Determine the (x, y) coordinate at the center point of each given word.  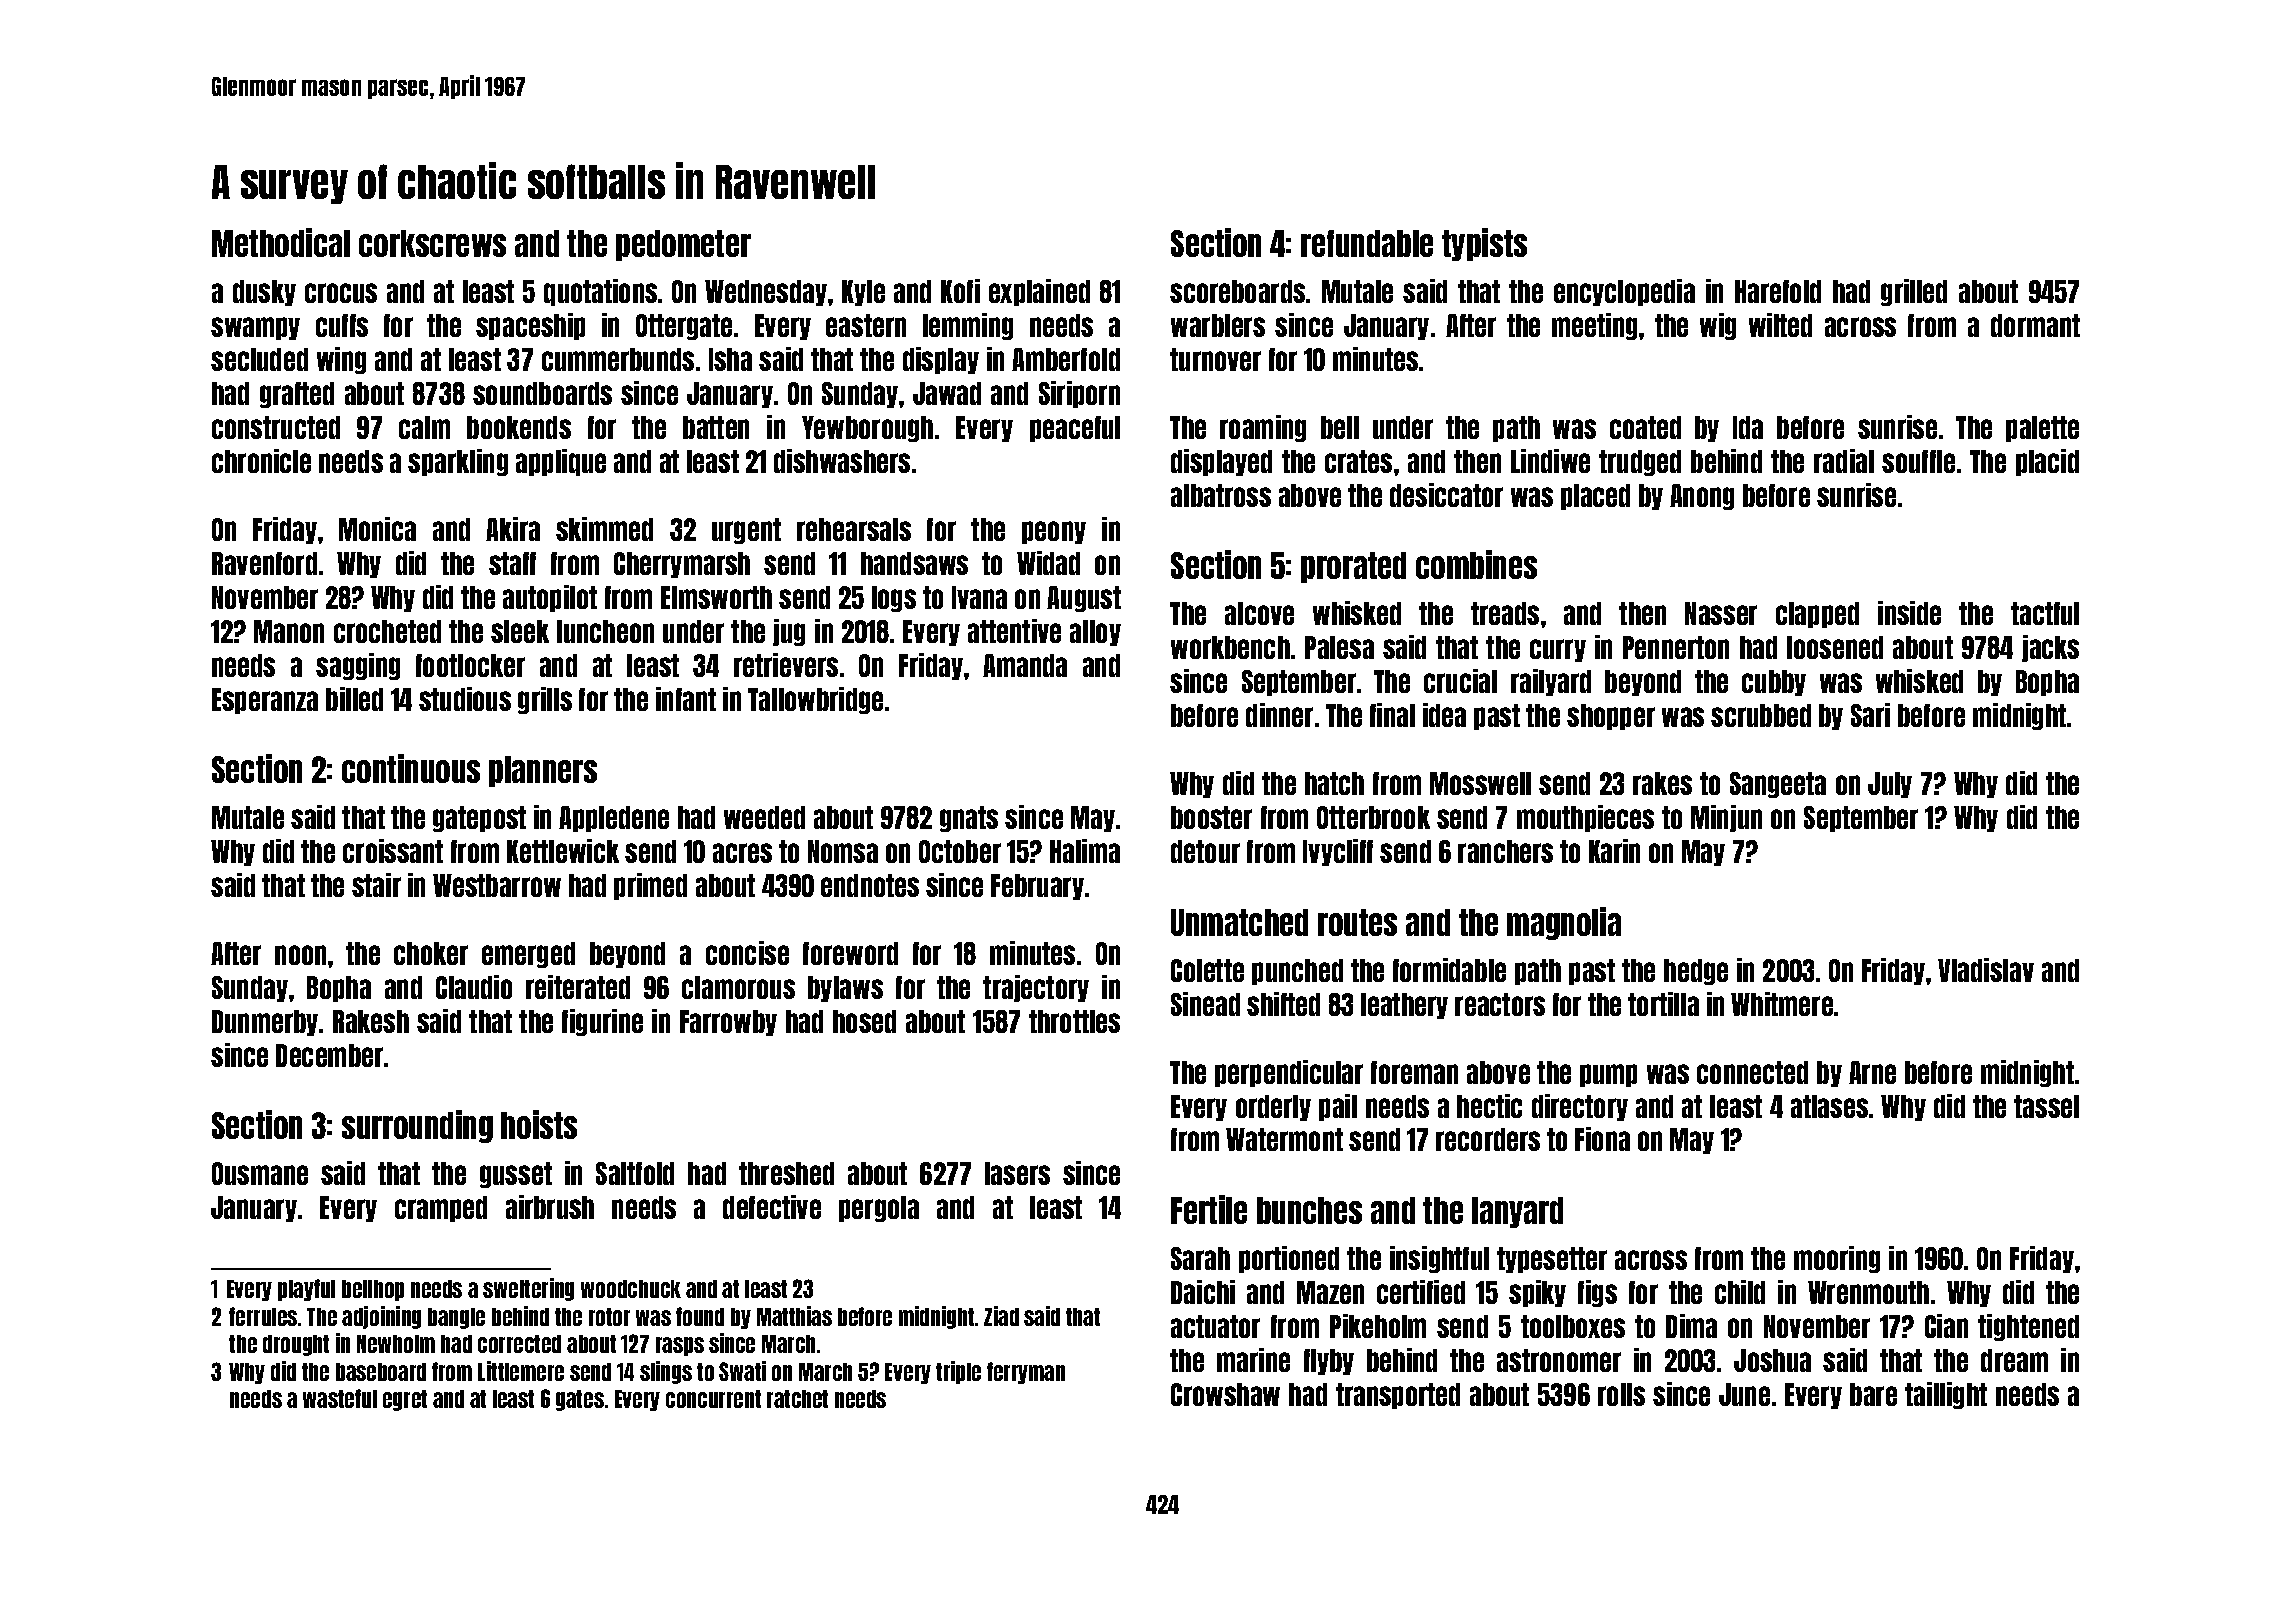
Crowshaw (1225, 1394)
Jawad (947, 393)
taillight (1946, 1395)
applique (561, 462)
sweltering (528, 1289)
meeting (1594, 326)
